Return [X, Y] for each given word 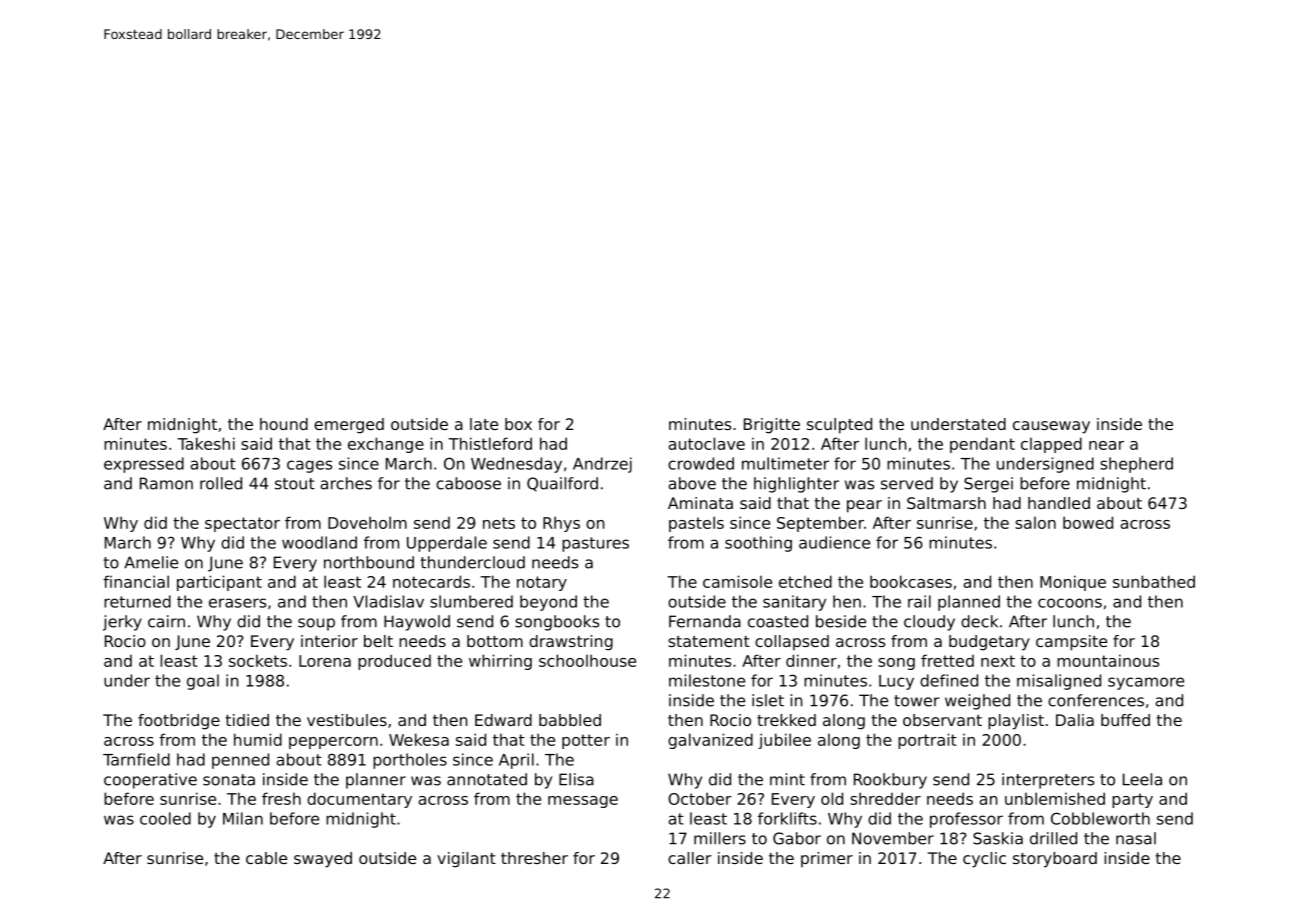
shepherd [1136, 465]
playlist [1016, 722]
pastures [595, 544]
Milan [243, 818]
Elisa [576, 779]
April [516, 761]
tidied [247, 720]
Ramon [166, 483]
